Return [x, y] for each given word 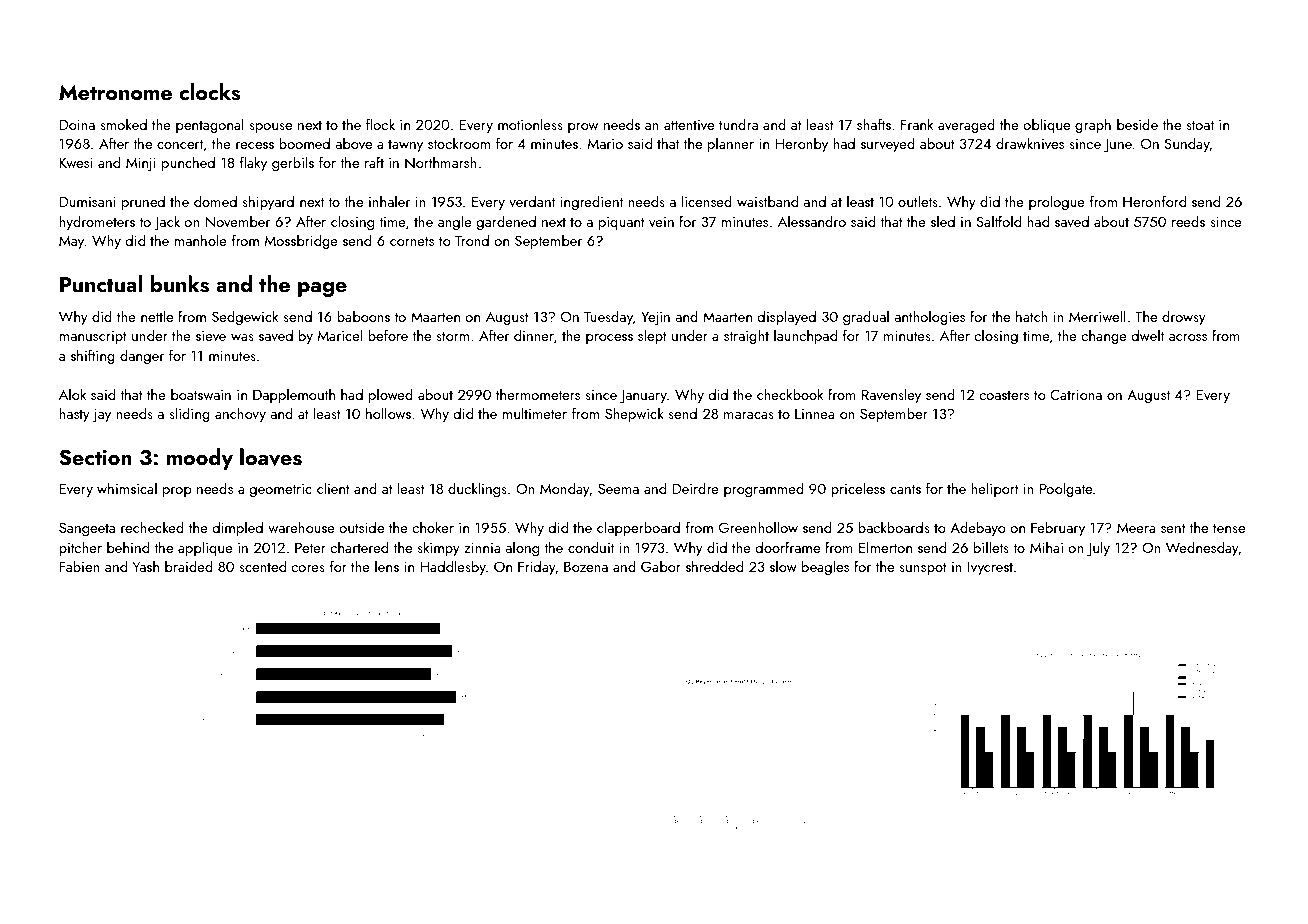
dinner [534, 335]
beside [1137, 124]
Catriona [1076, 394]
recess [255, 145]
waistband [767, 201]
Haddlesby [453, 567]
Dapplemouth [294, 395]
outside [362, 527]
